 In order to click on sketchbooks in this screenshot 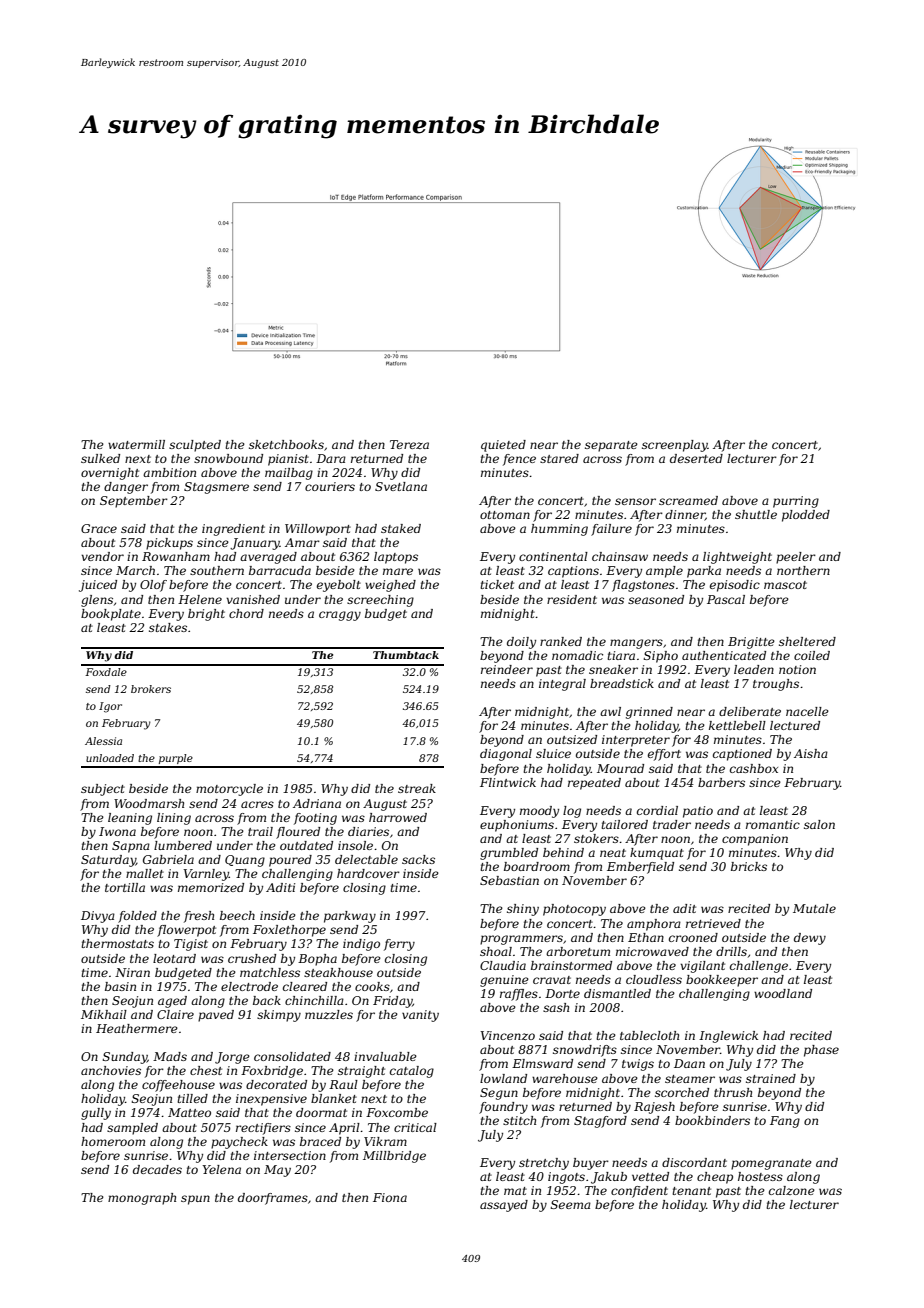, I will do `click(286, 444)`.
